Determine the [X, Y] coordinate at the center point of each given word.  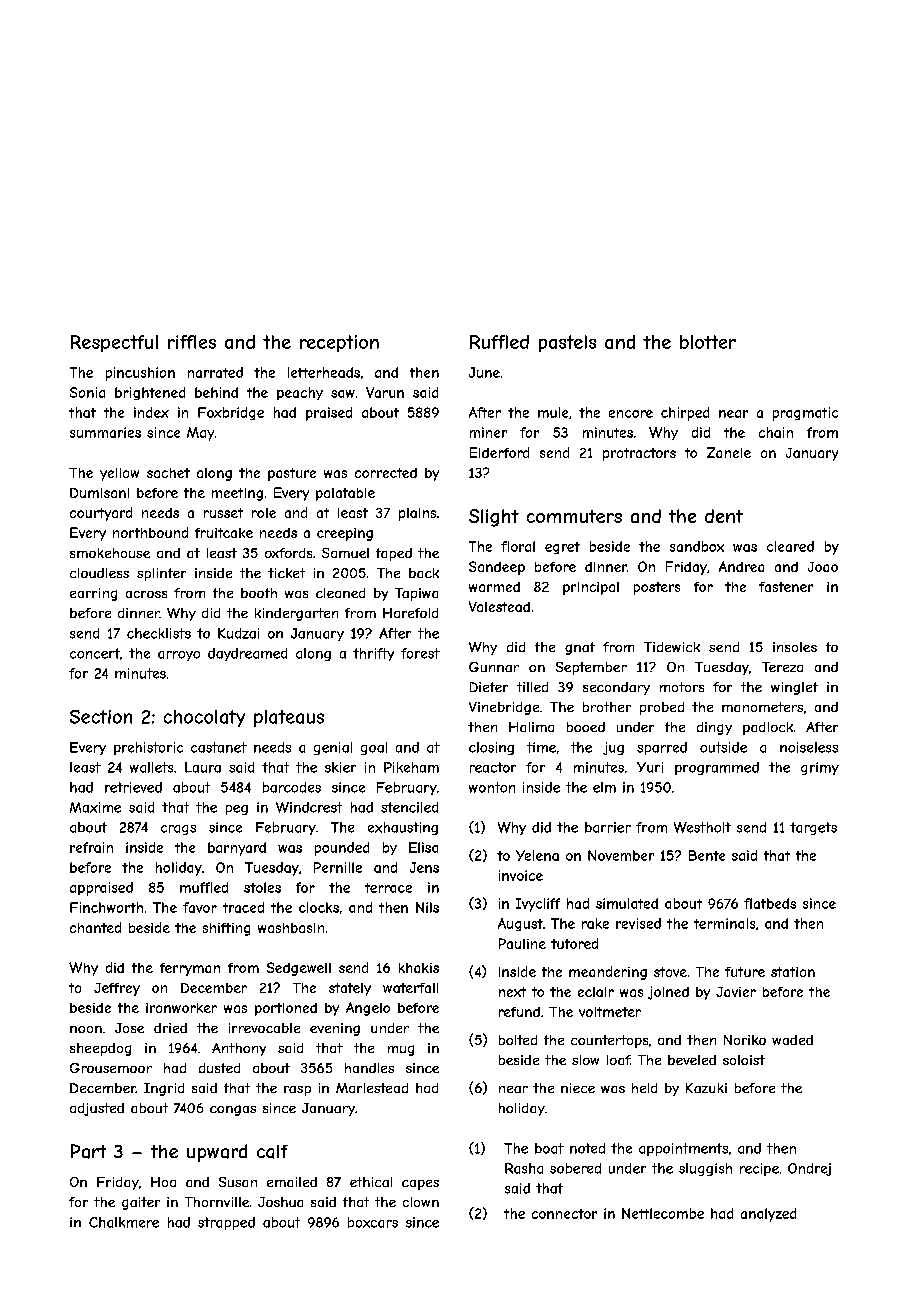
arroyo [179, 656]
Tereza [782, 667]
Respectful [114, 343]
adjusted [97, 1109]
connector [564, 1214]
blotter [708, 342]
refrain [91, 847]
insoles [795, 647]
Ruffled [499, 342]
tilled [532, 687]
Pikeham [411, 767]
